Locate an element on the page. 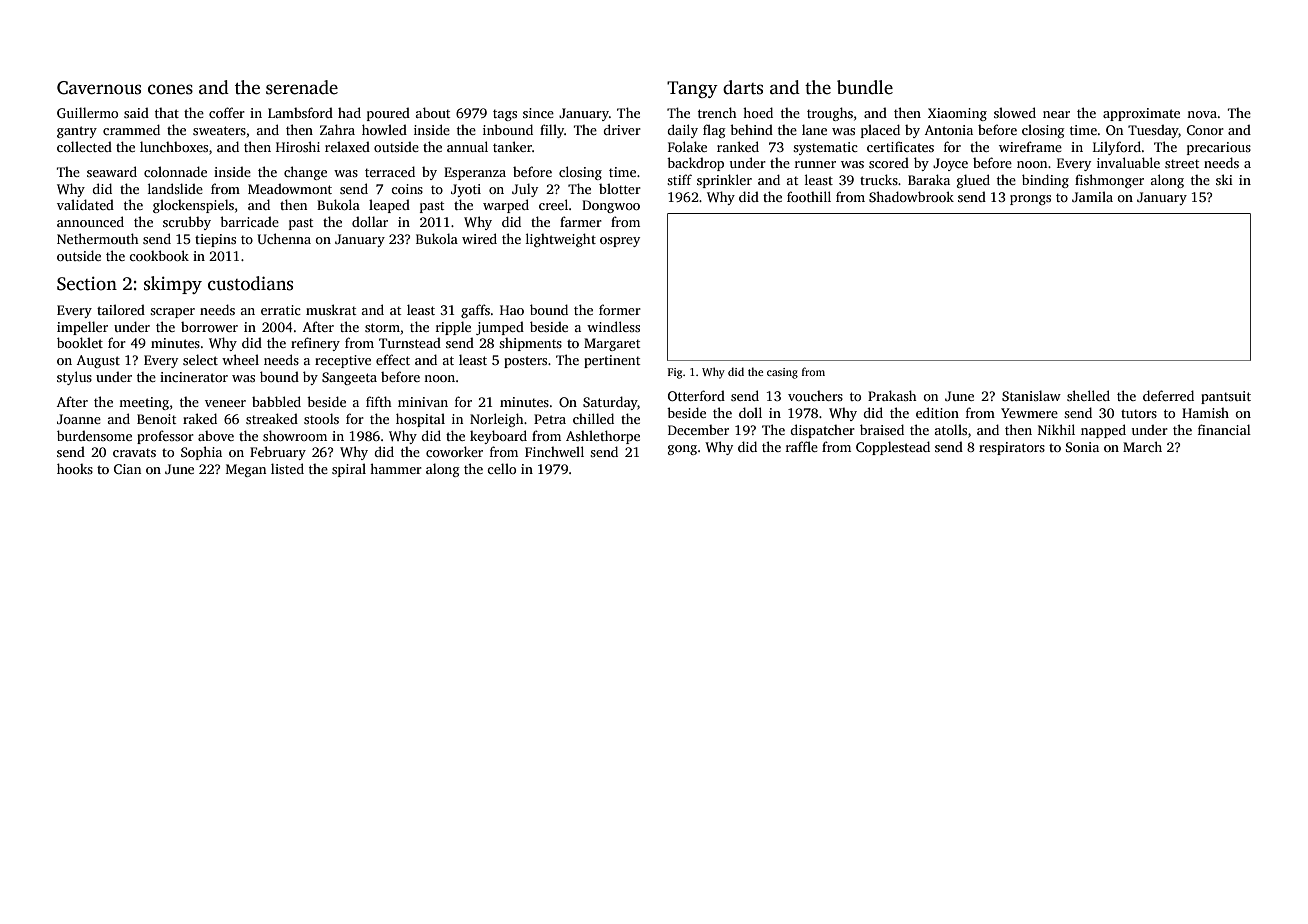 This page has width=1308, height=924. osprey is located at coordinates (620, 242).
